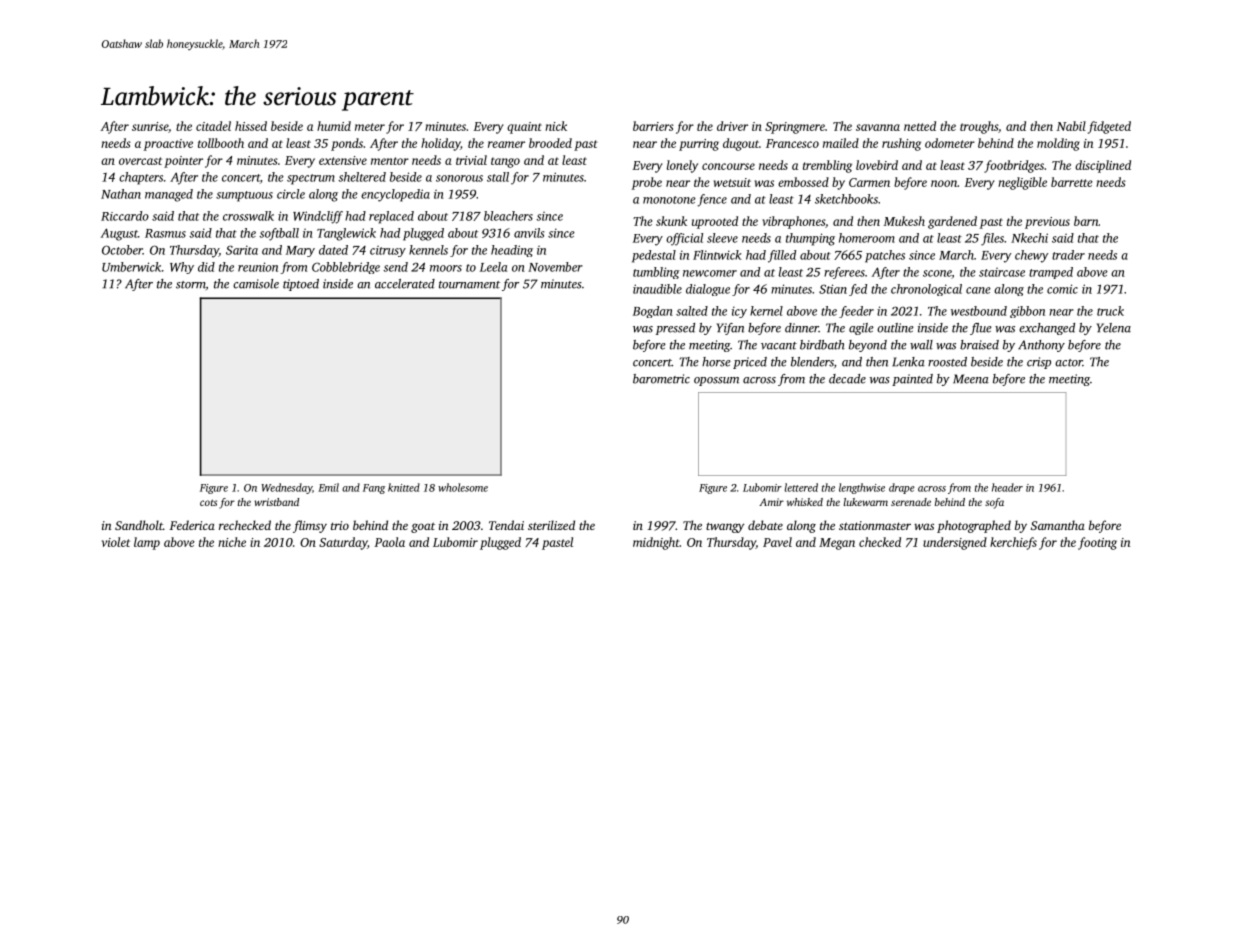  What do you see at coordinates (1114, 328) in the image?
I see `Yelena` at bounding box center [1114, 328].
